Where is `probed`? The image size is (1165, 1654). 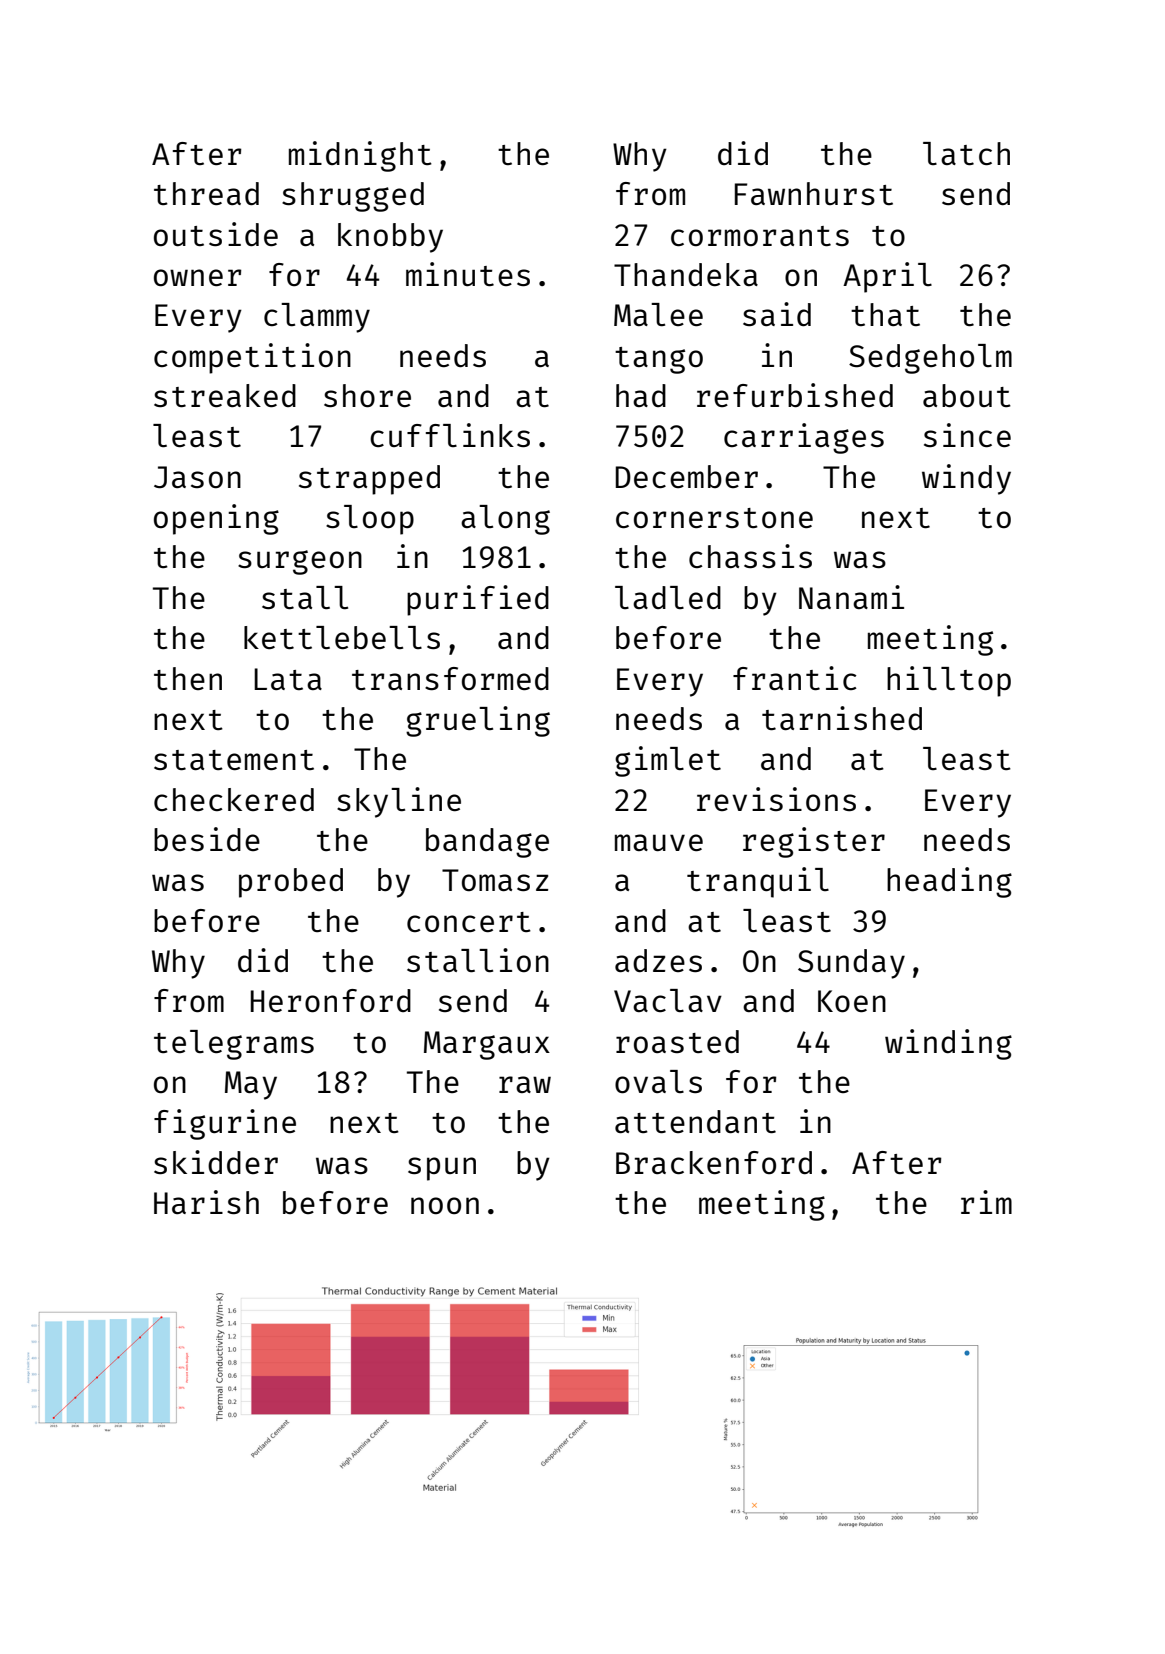 probed is located at coordinates (291, 883).
